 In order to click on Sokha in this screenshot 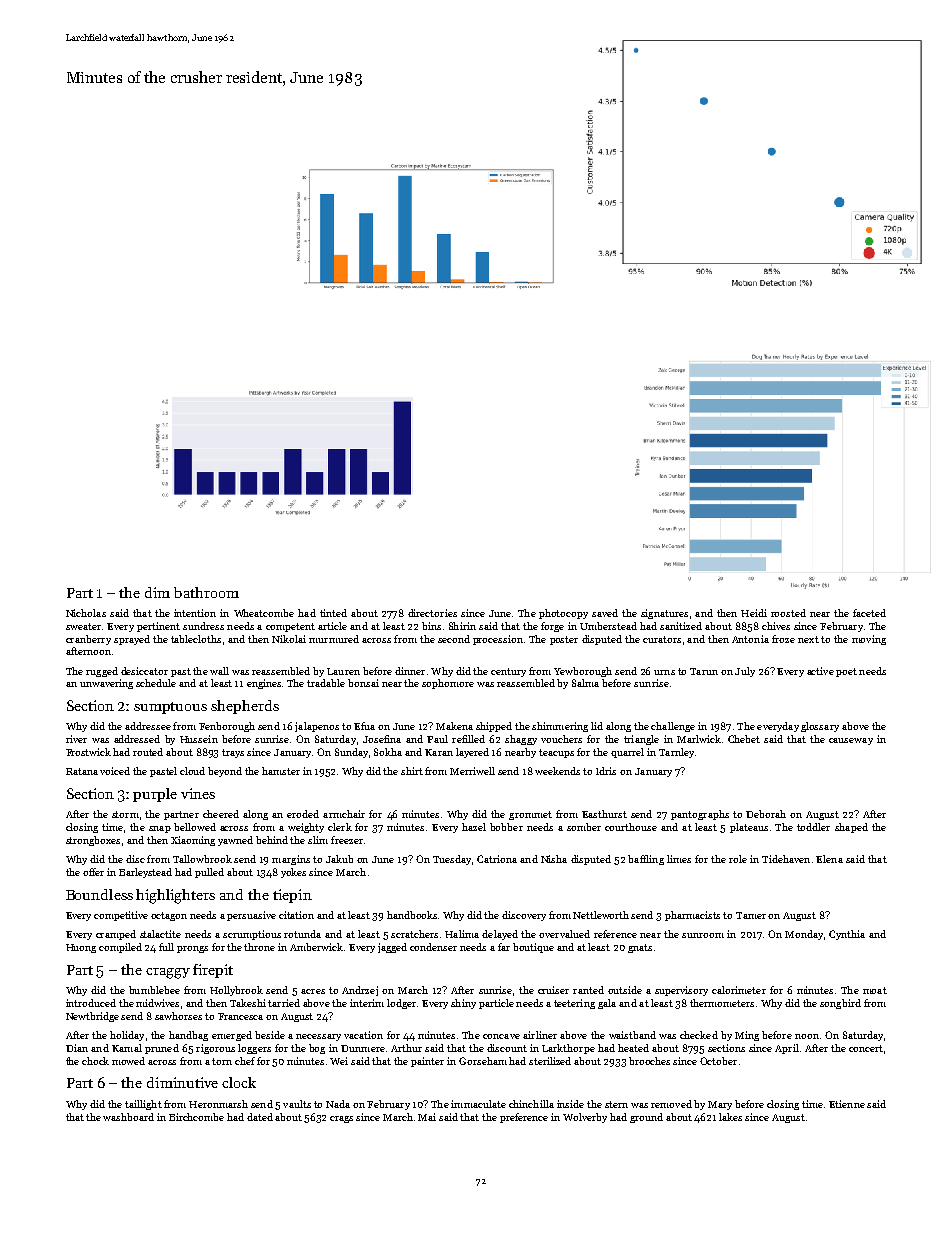, I will do `click(388, 752)`.
